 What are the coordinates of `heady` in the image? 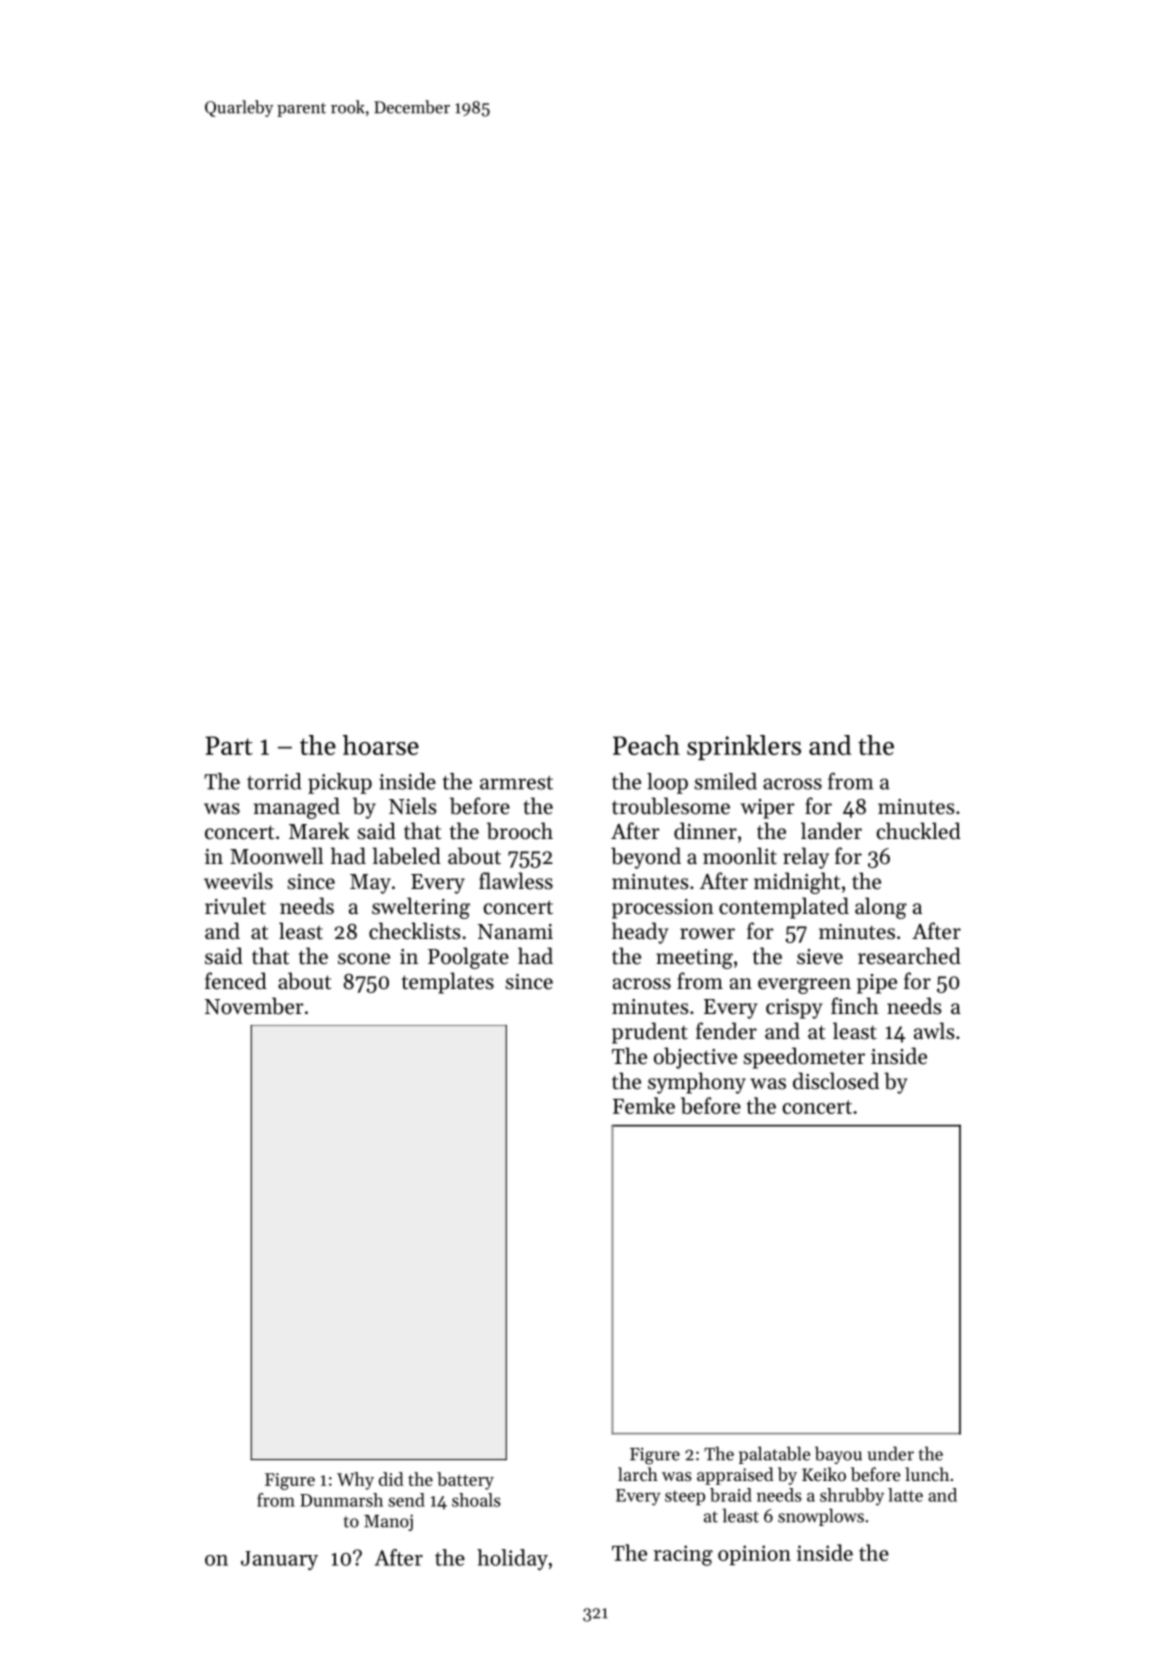 It's located at (640, 933).
